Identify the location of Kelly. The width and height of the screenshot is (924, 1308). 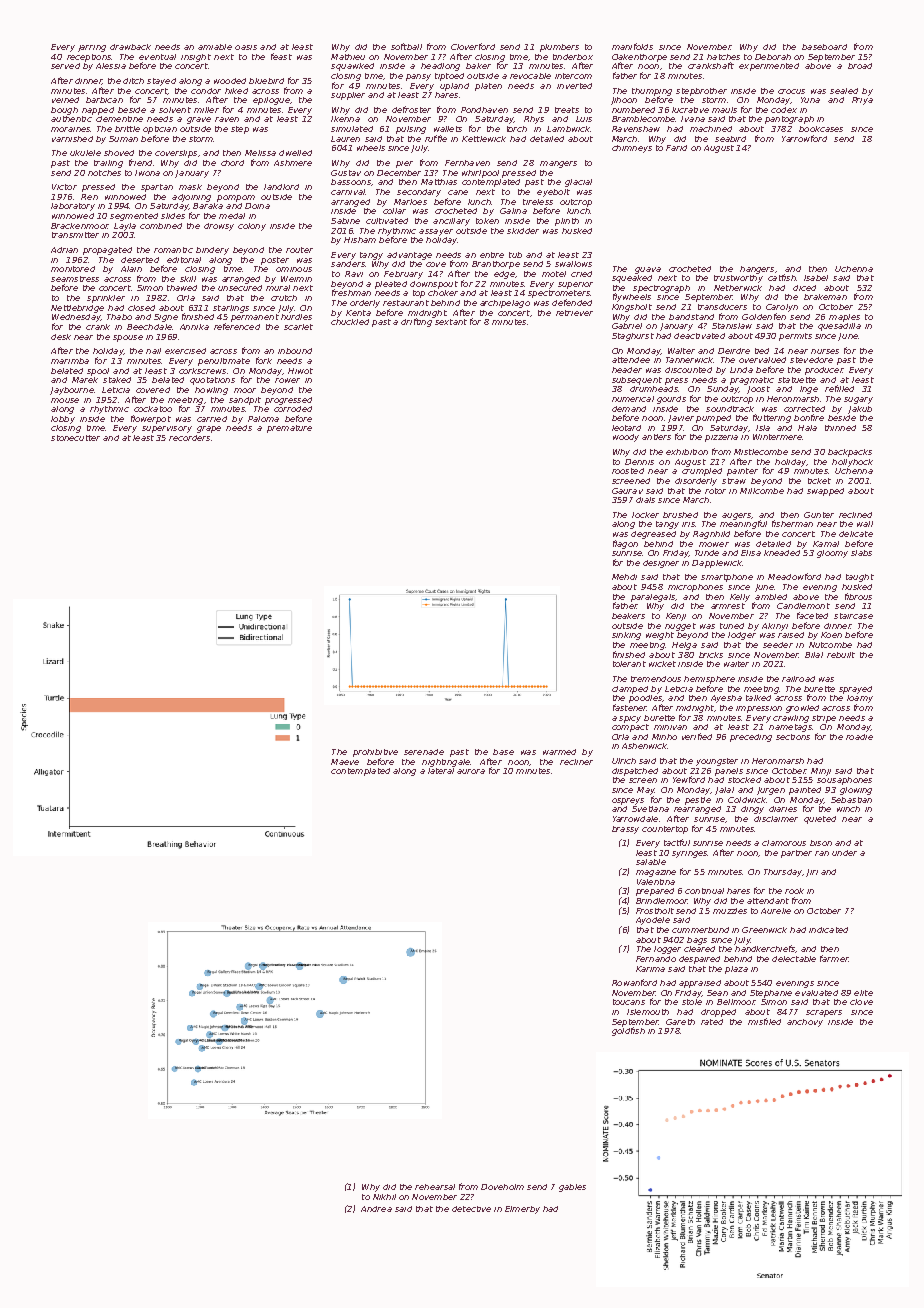
(740, 598).
